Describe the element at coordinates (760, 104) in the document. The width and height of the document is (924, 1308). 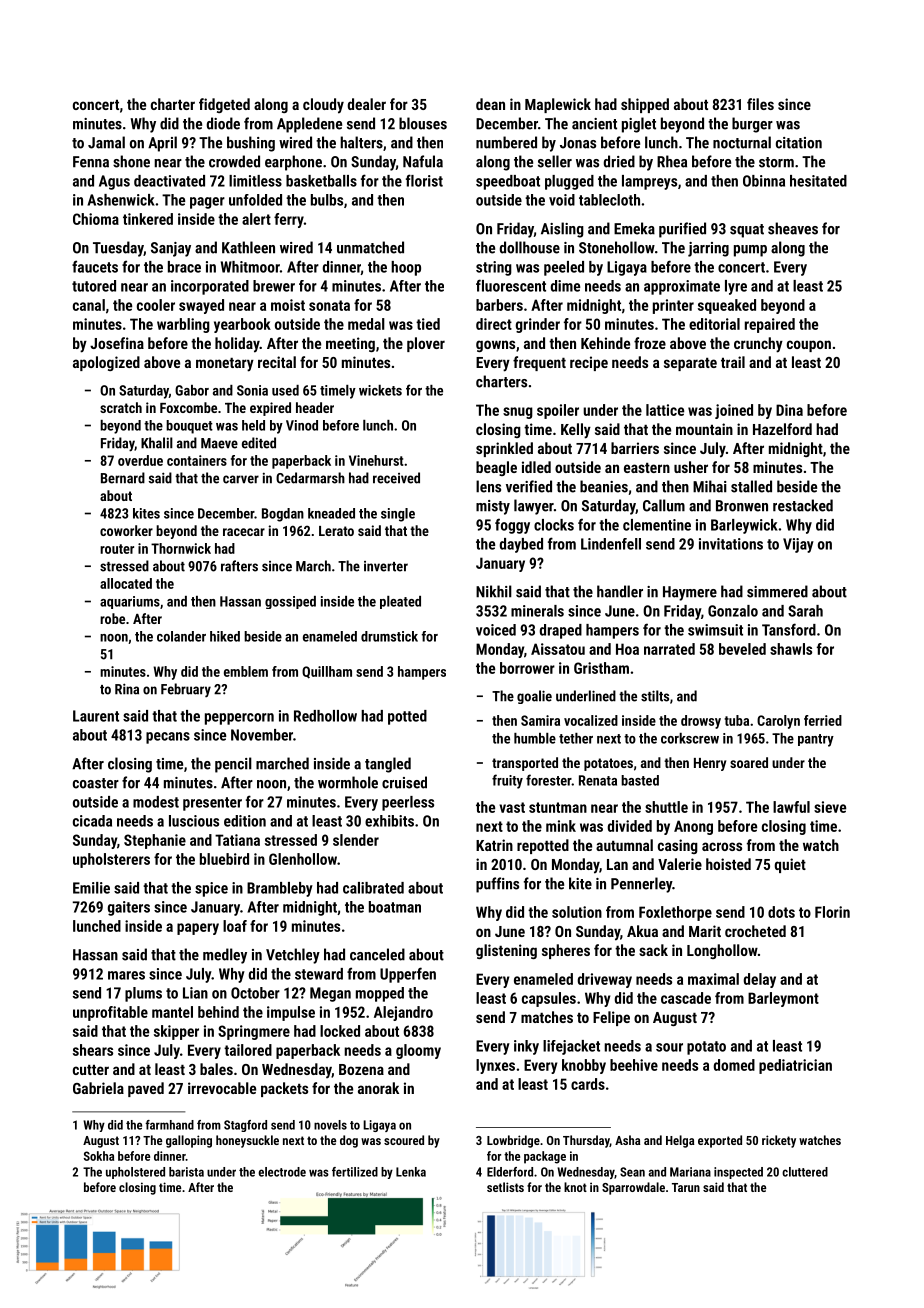
I see `files` at that location.
